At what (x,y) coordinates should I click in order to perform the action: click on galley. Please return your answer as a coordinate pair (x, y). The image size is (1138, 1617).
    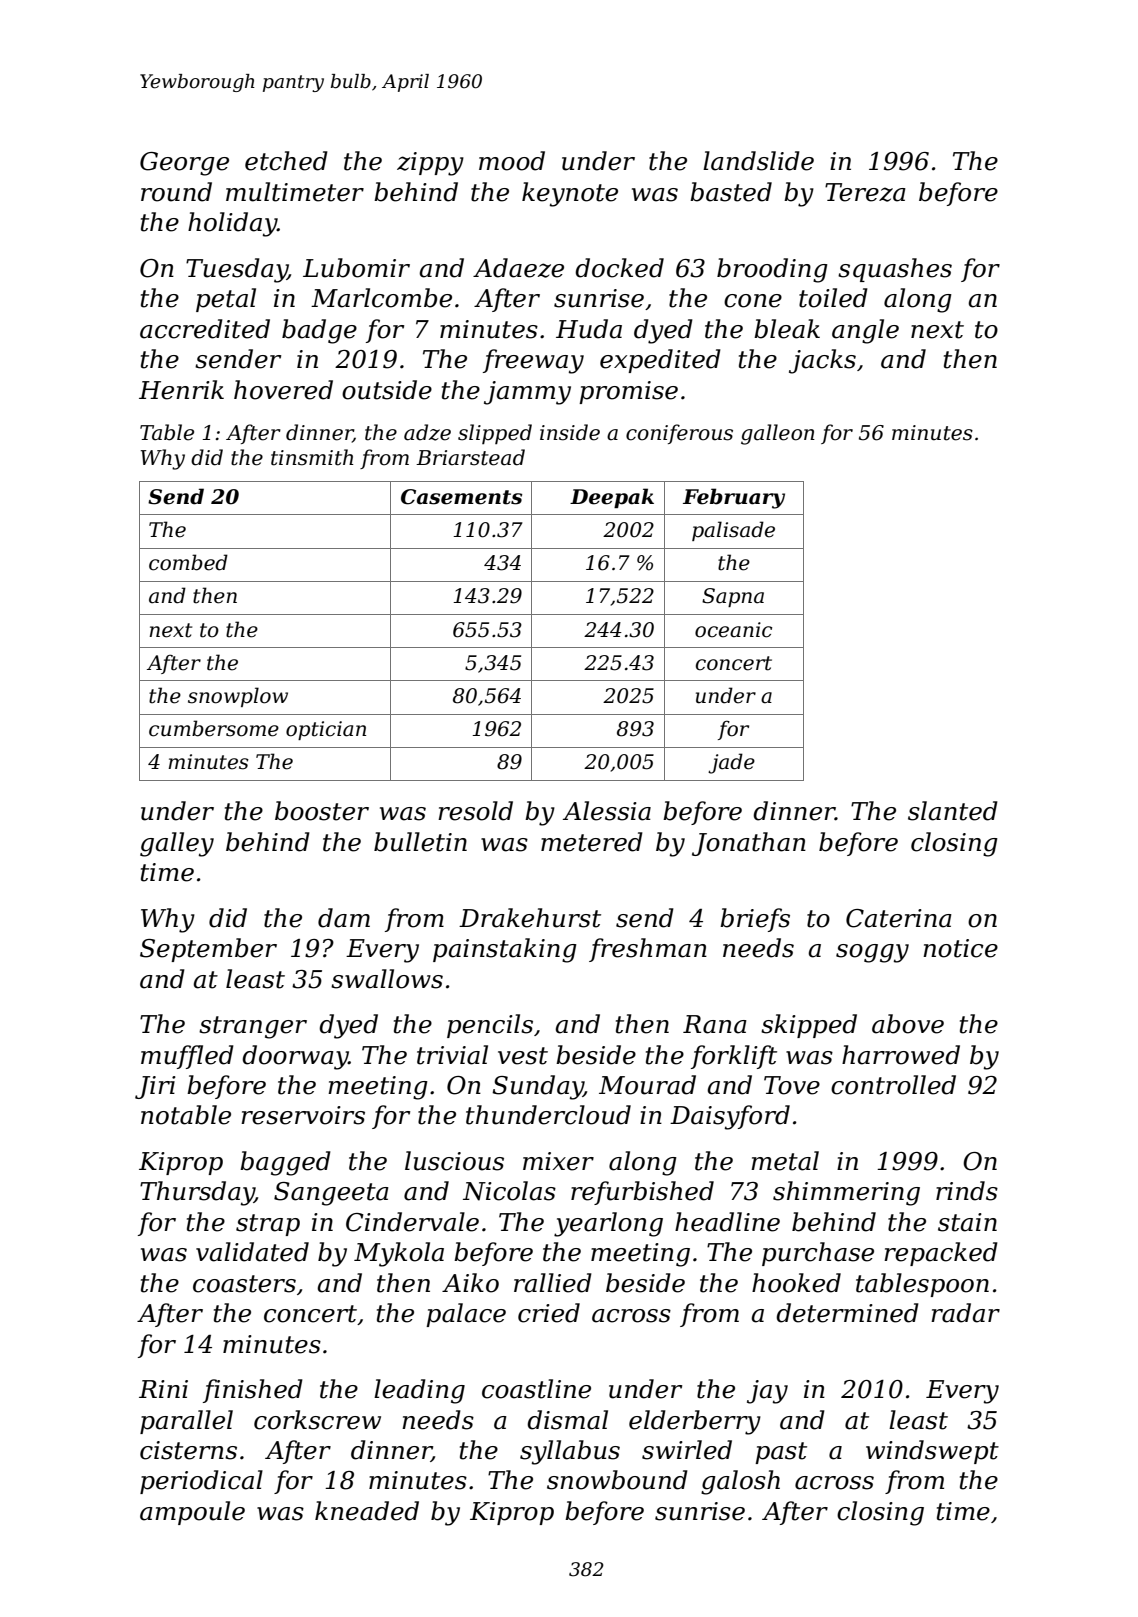
    Looking at the image, I should click on (177, 844).
